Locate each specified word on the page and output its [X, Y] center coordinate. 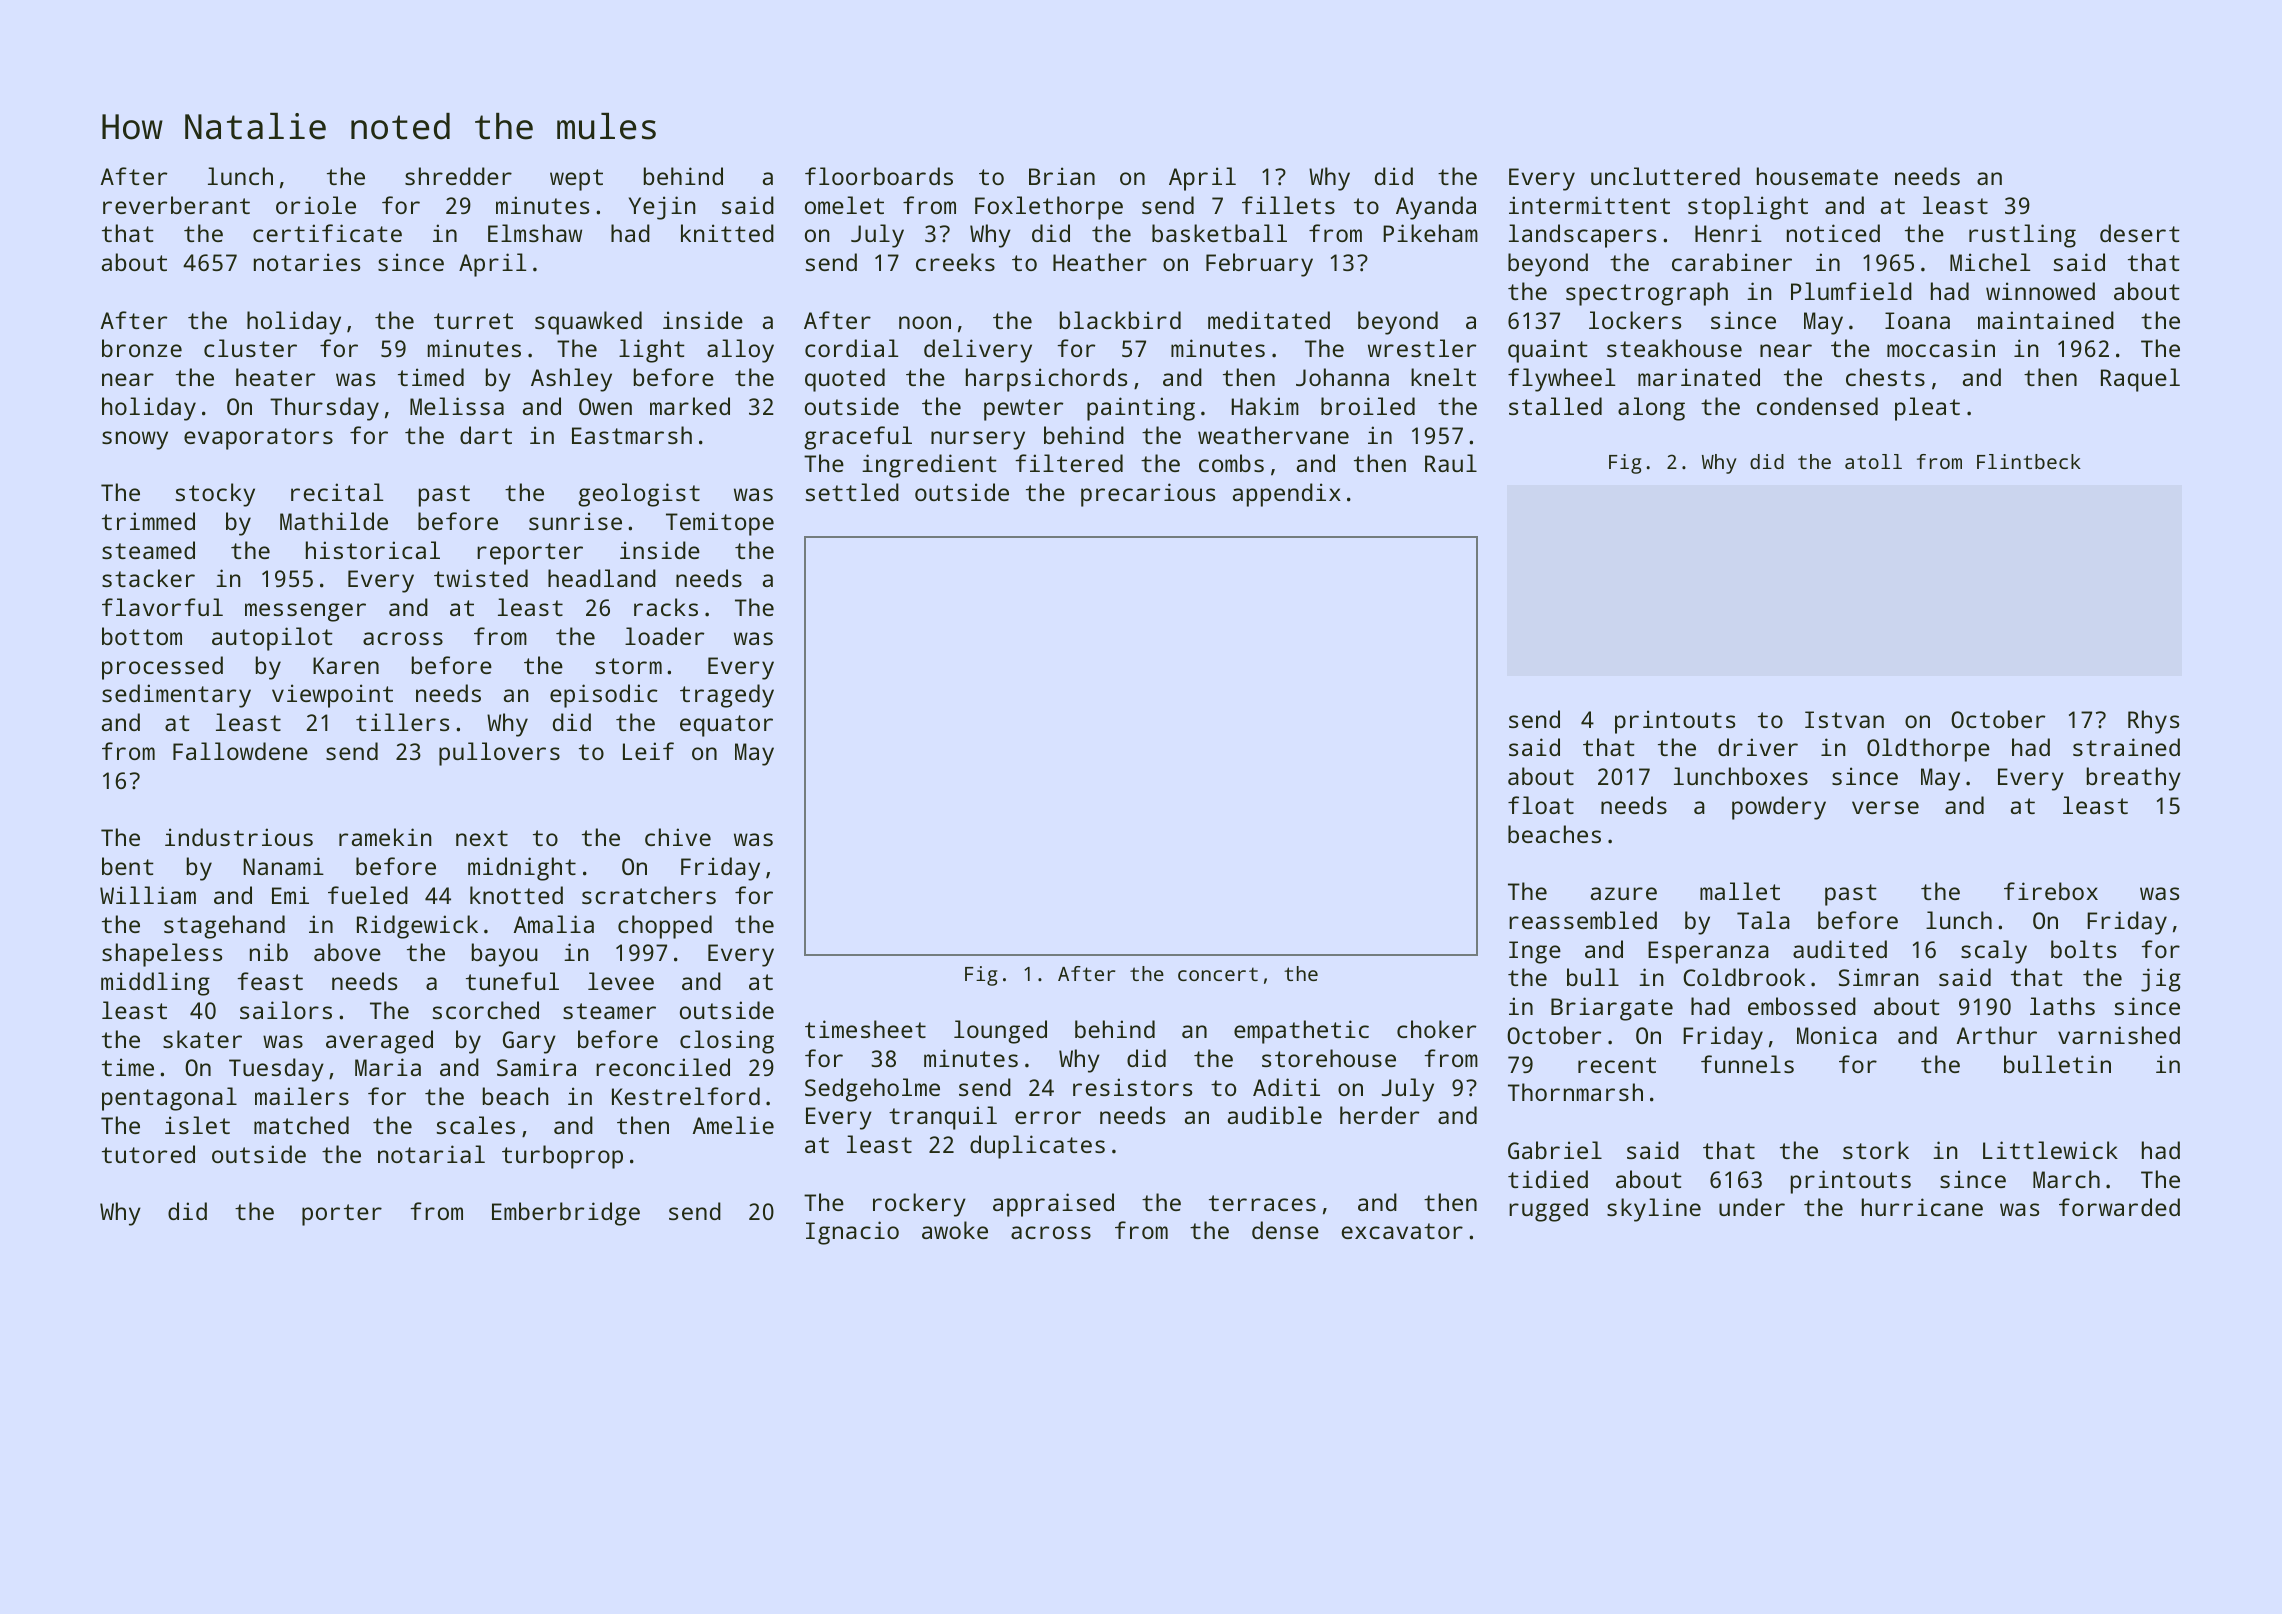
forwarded [2119, 1207]
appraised [1053, 1205]
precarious [1148, 495]
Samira [536, 1067]
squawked [588, 323]
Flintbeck [2029, 461]
